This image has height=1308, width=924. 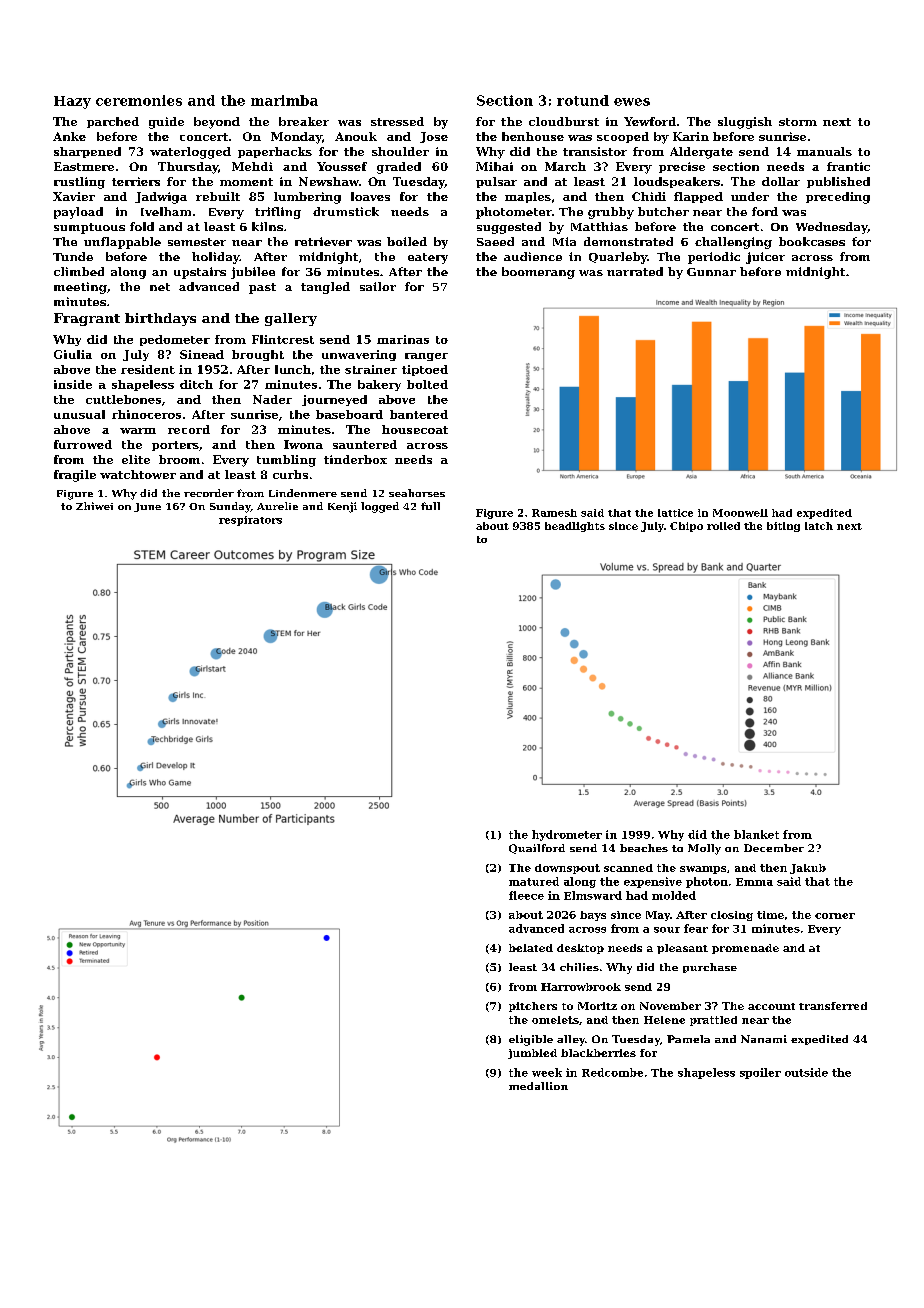 I want to click on full, so click(x=430, y=506).
